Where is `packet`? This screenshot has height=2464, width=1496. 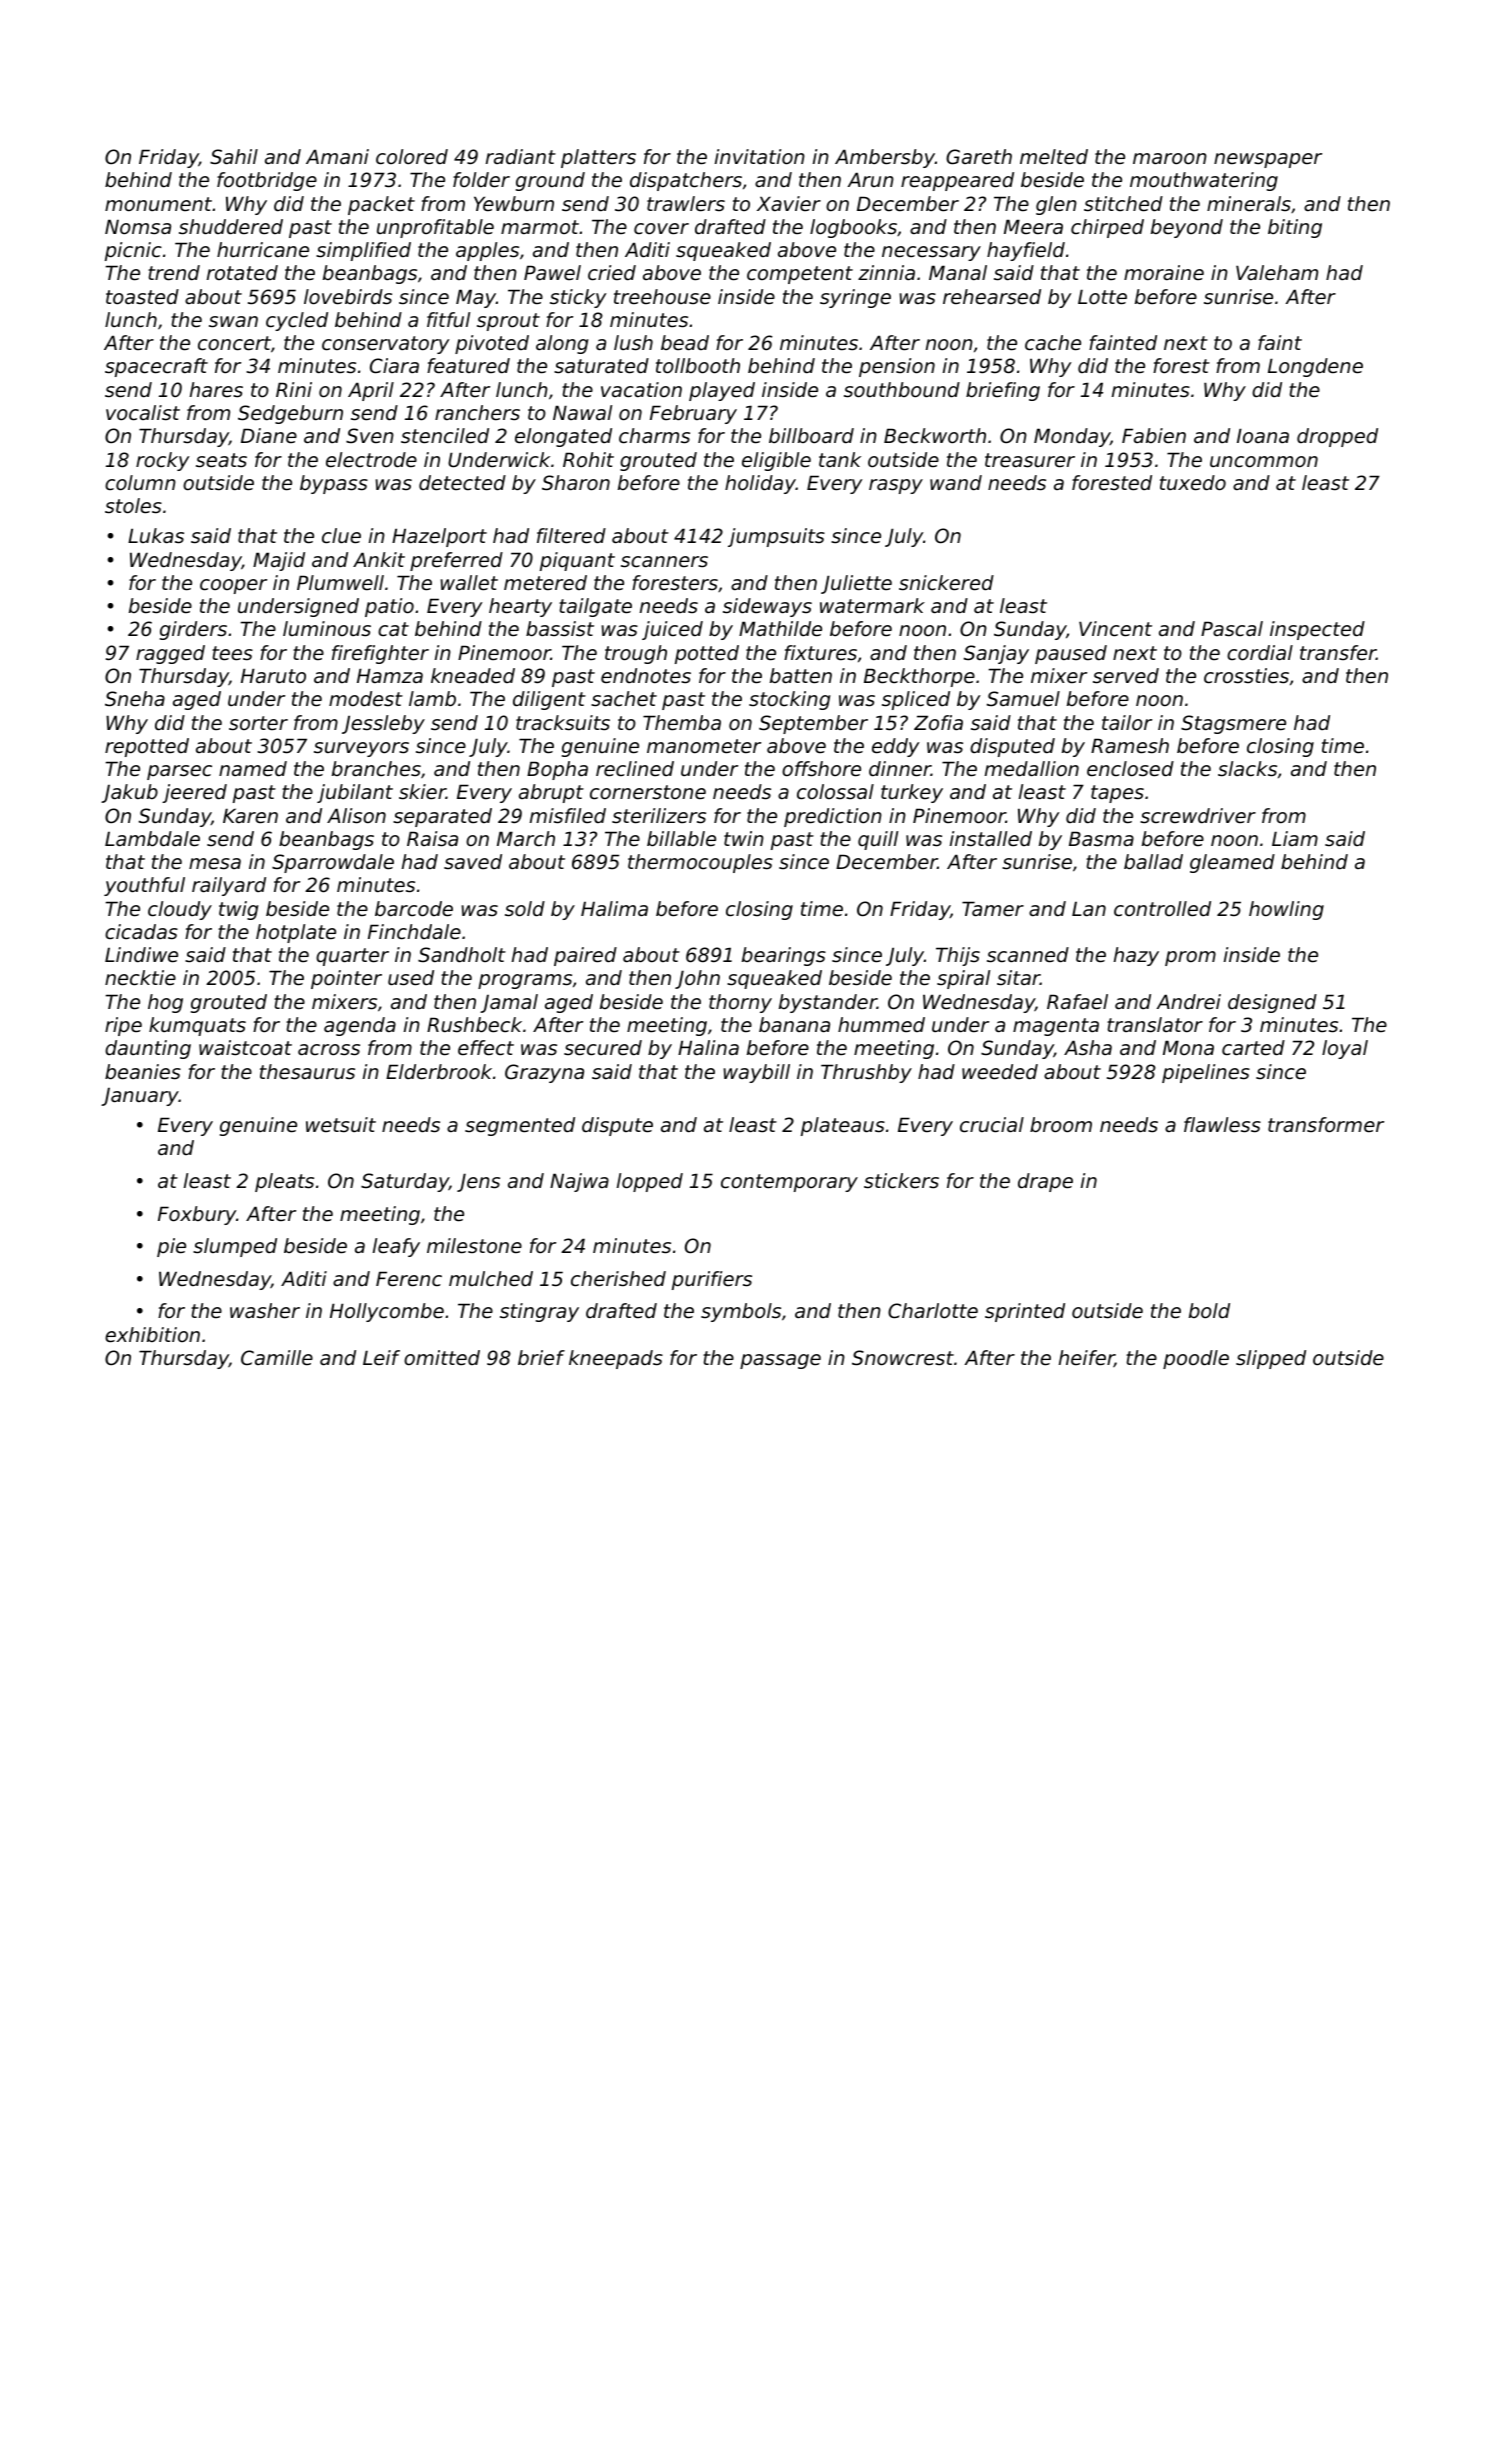
packet is located at coordinates (381, 205).
